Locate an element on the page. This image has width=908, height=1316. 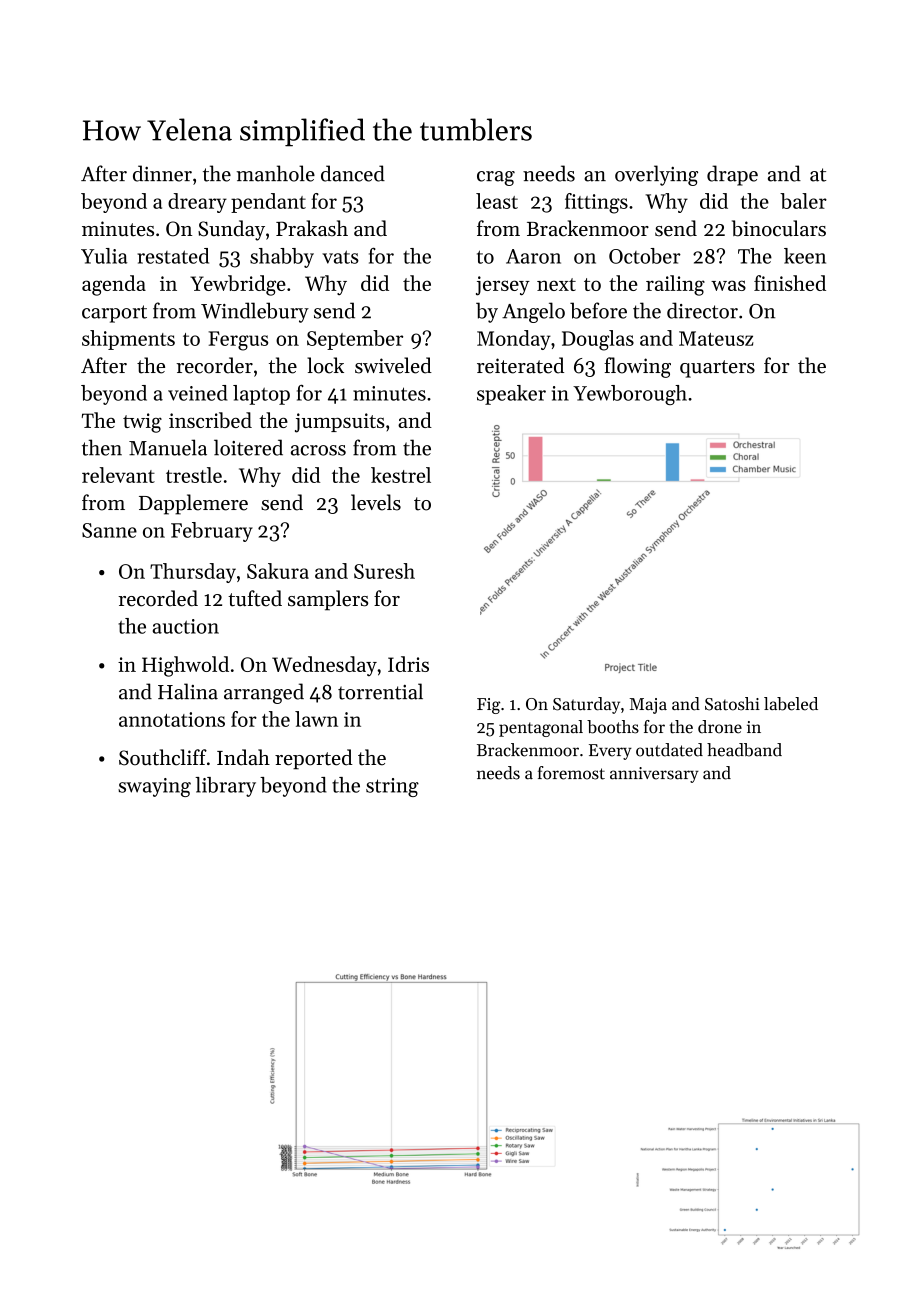
jersey is located at coordinates (503, 286).
